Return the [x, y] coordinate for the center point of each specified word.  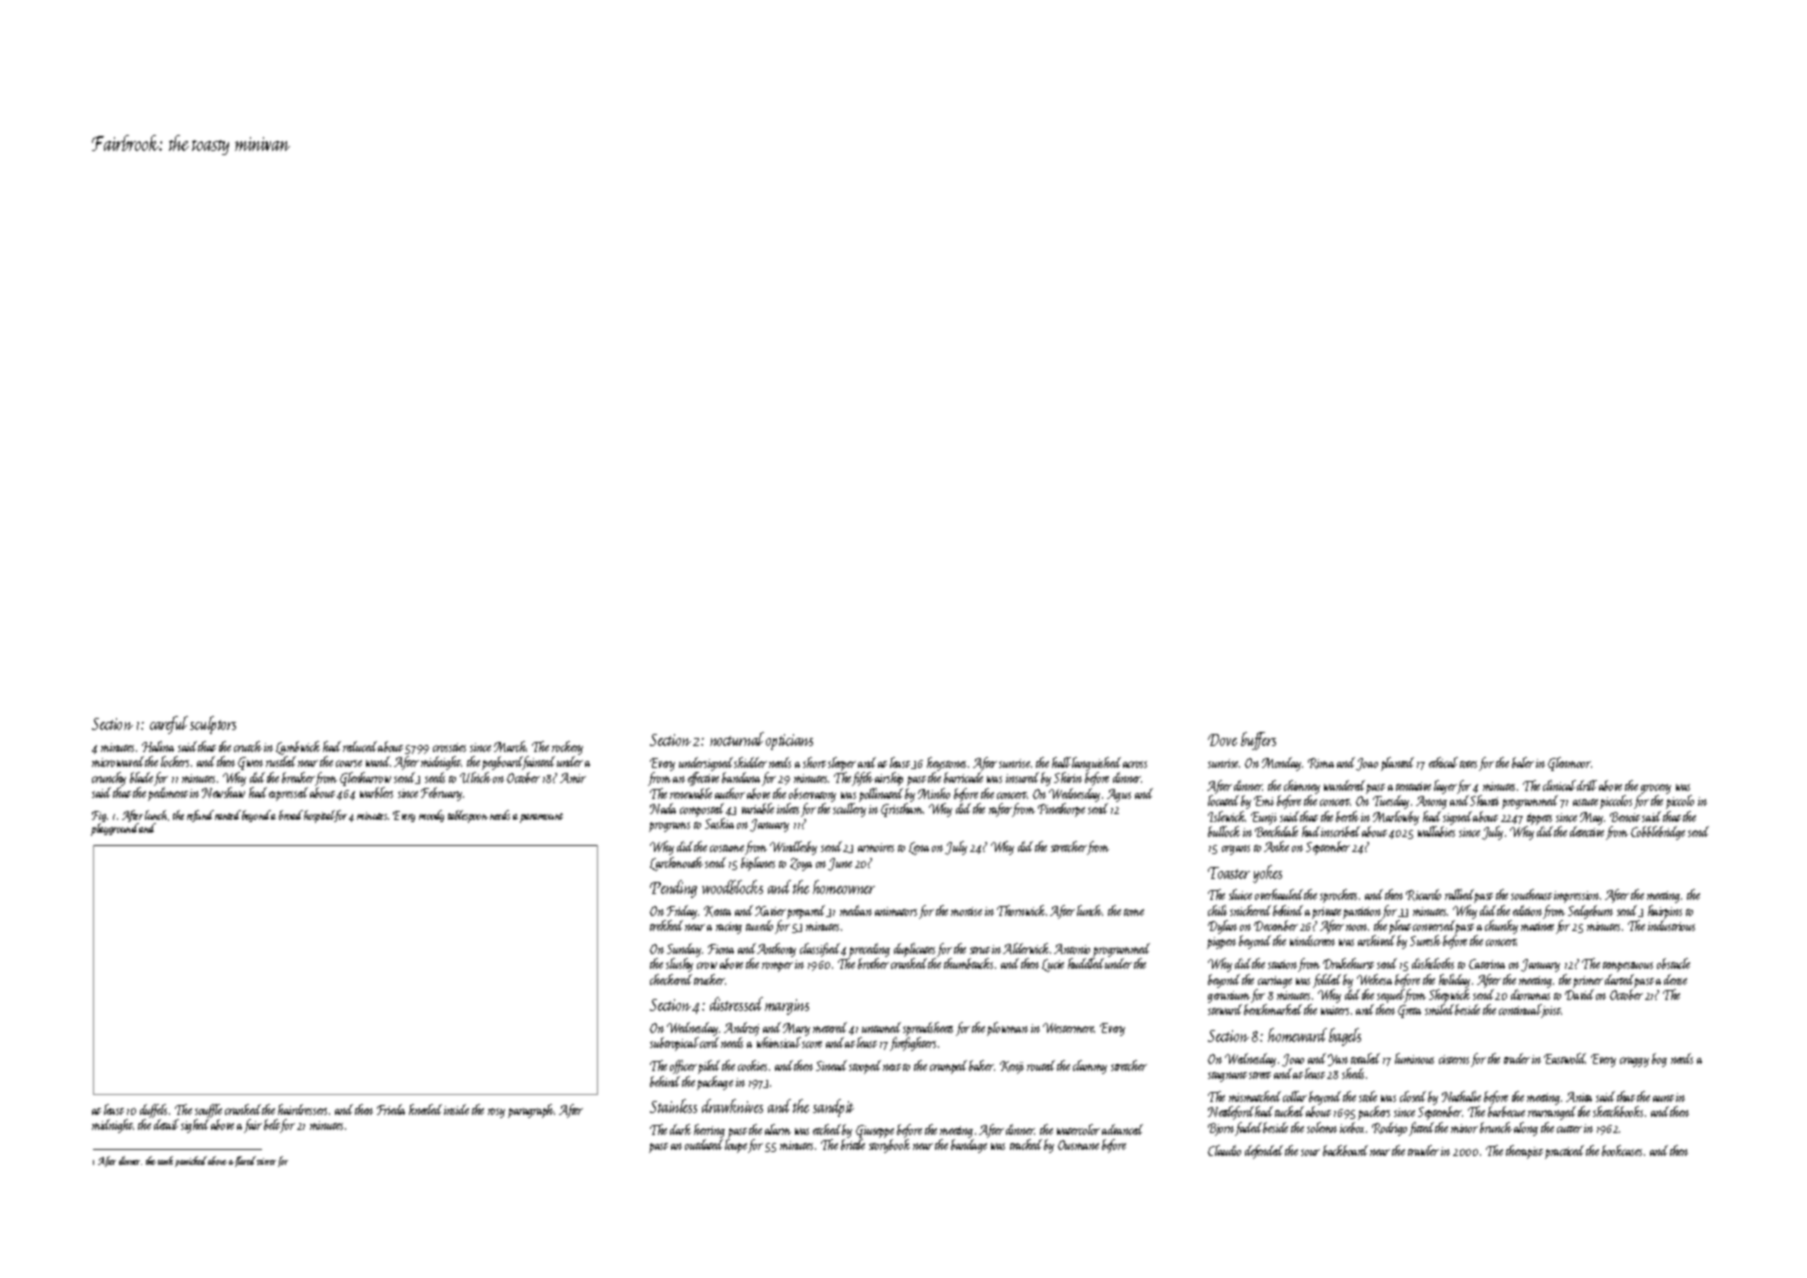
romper [777, 967]
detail [166, 1124]
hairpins [1665, 912]
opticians [789, 742]
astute [1585, 802]
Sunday [684, 950]
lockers [175, 761]
